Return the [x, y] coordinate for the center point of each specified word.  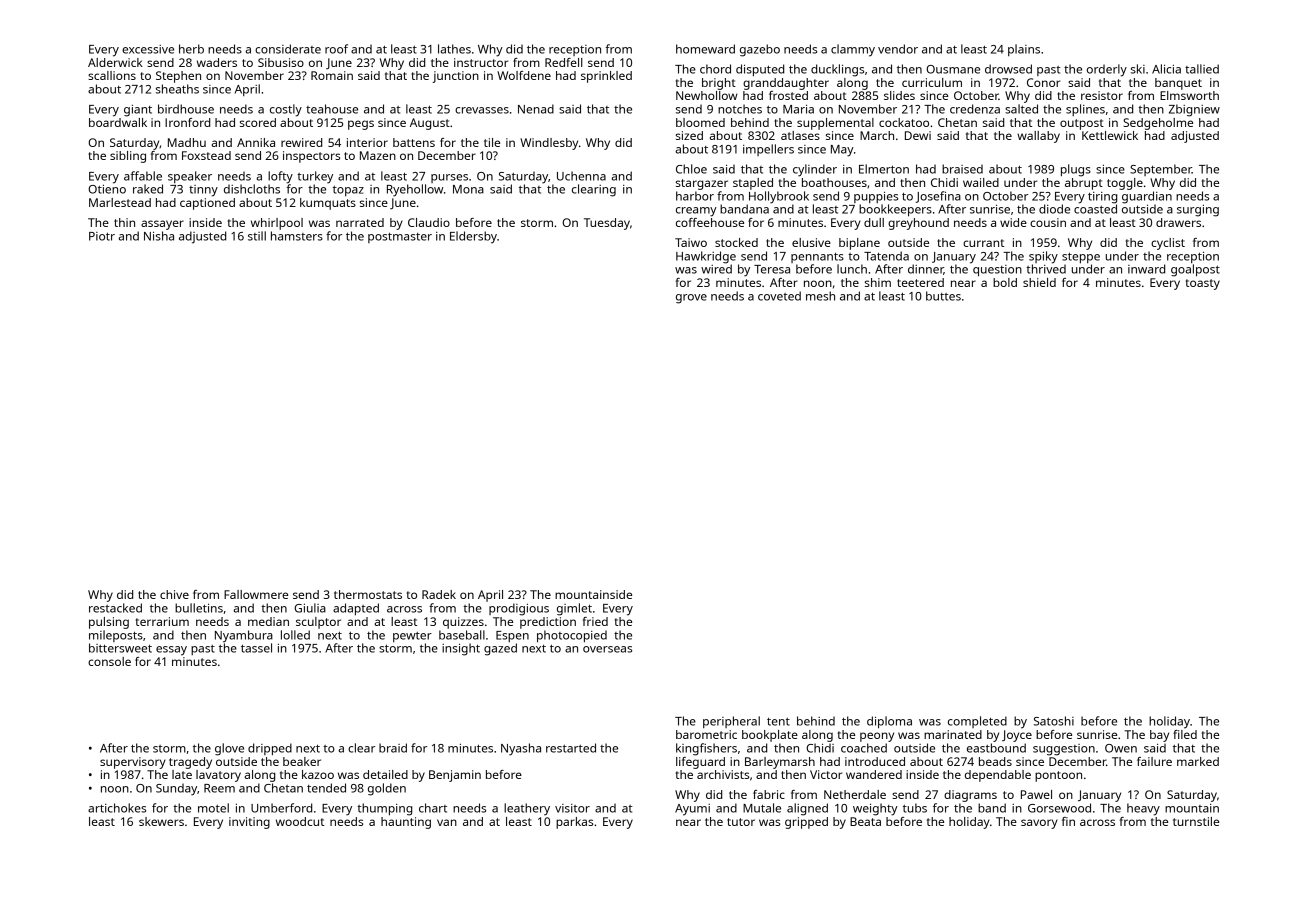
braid [393, 748]
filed [1185, 734]
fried [595, 621]
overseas [607, 649]
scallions [112, 75]
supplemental [835, 124]
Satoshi [1054, 721]
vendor [898, 49]
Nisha [159, 236]
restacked [115, 608]
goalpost [1195, 270]
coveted [779, 296]
